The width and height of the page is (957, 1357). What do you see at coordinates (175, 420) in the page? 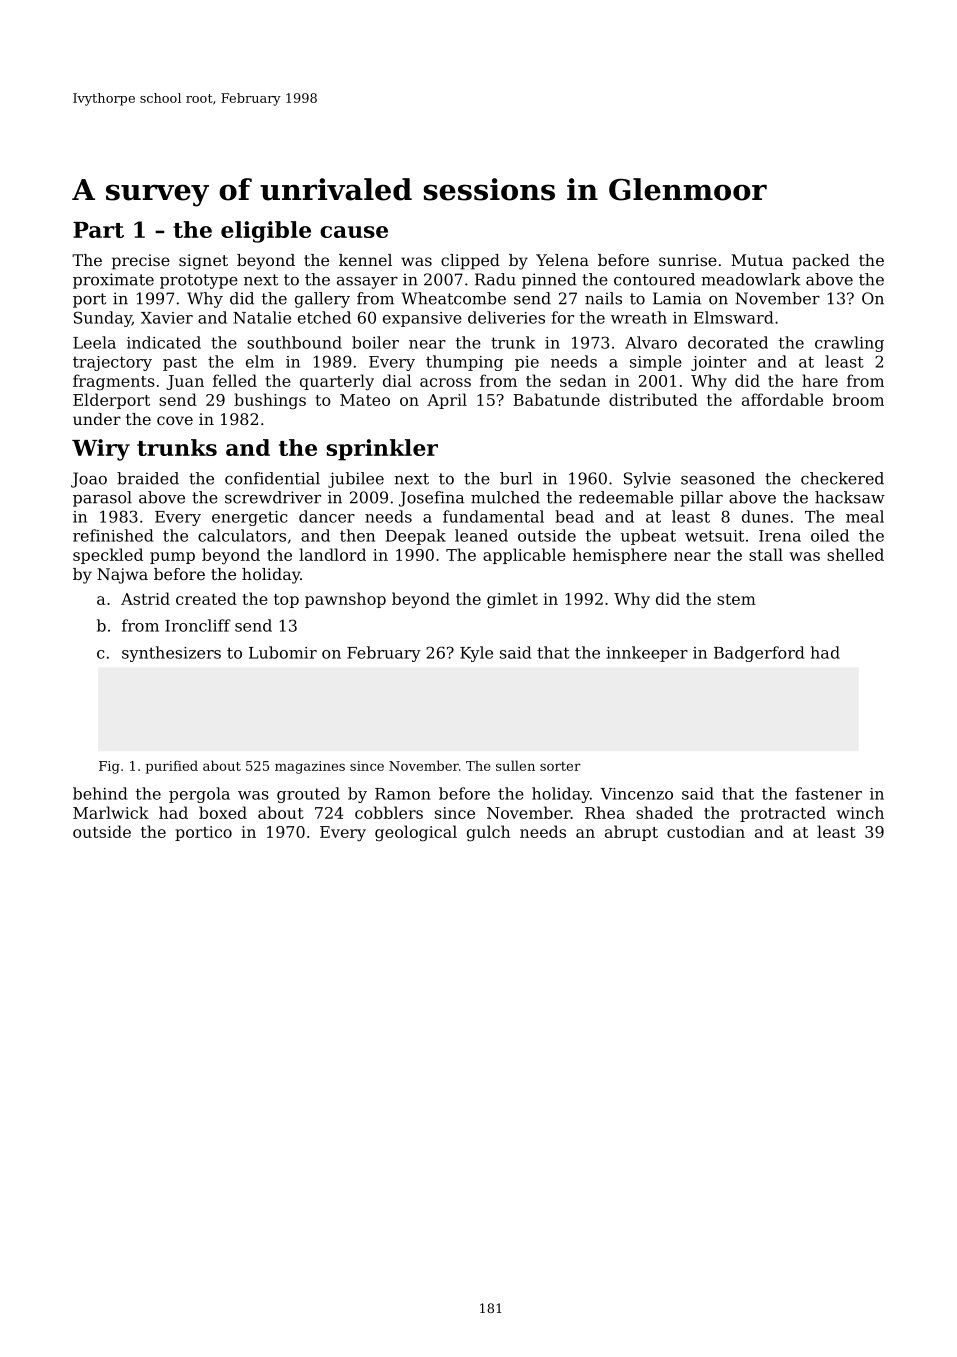
I see `cove` at bounding box center [175, 420].
